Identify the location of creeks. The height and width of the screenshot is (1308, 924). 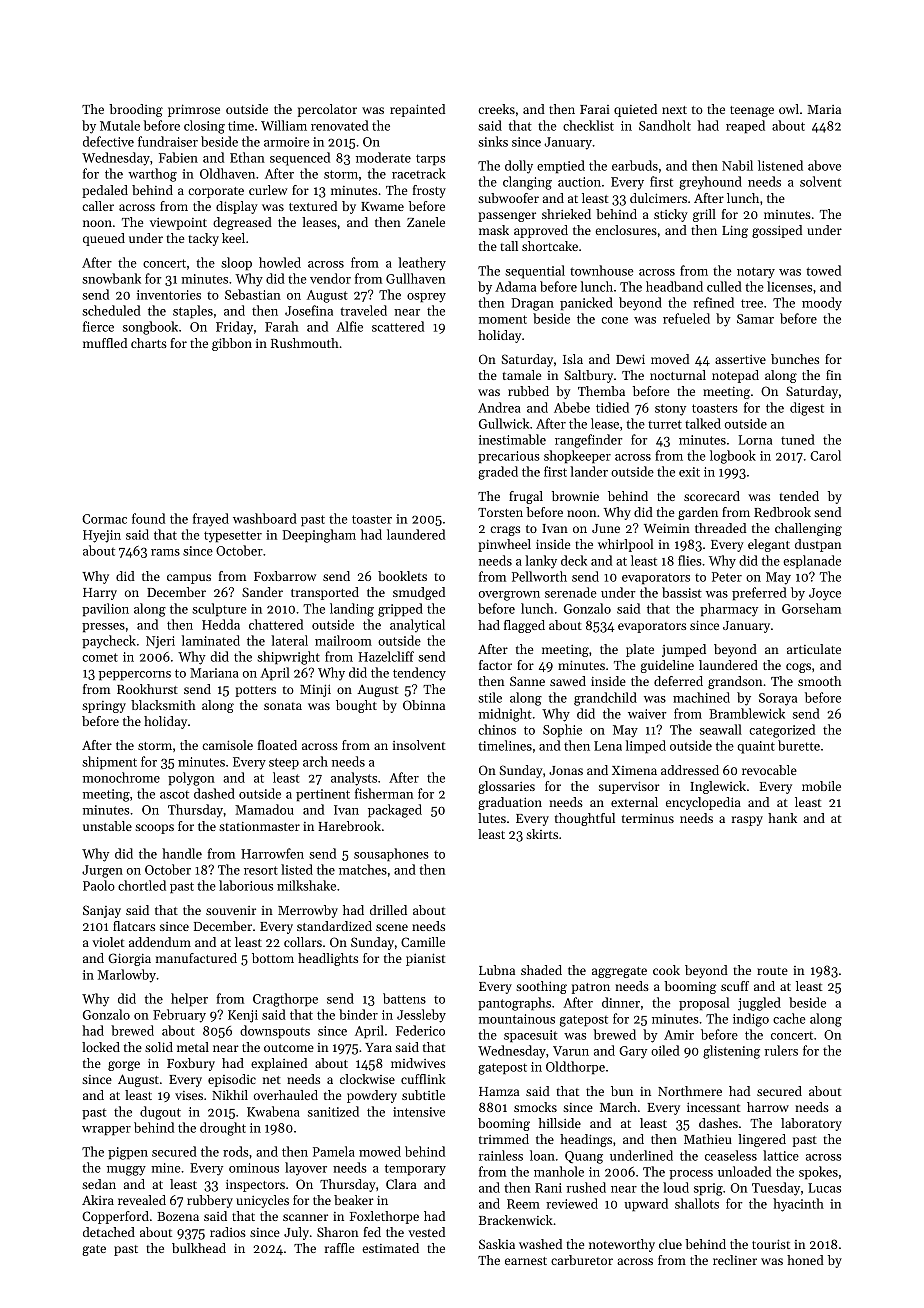
(496, 109).
